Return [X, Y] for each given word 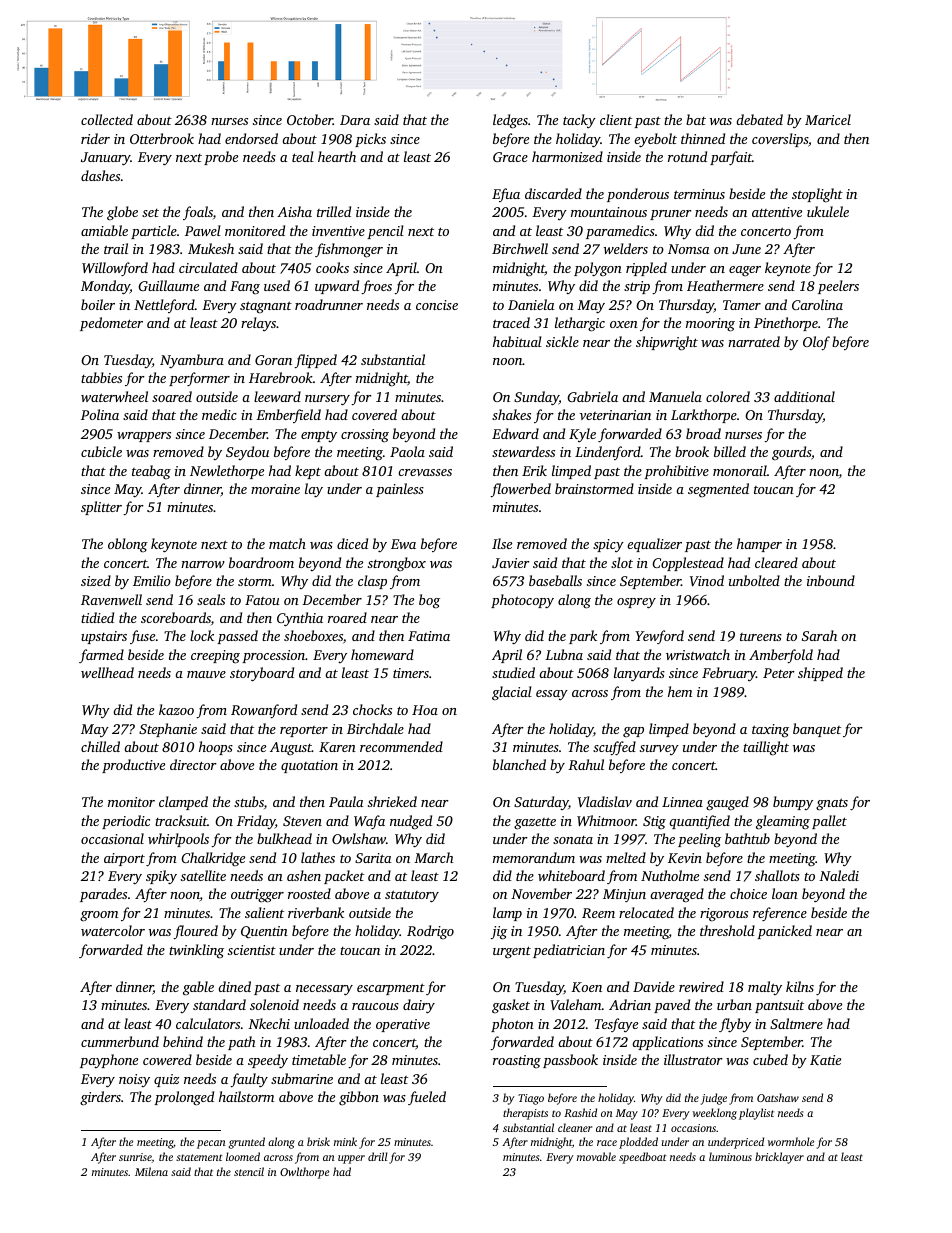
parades [103, 895]
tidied [97, 617]
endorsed [251, 138]
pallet [829, 822]
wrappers [144, 437]
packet [344, 877]
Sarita [373, 858]
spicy [608, 545]
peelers [838, 287]
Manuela [675, 396]
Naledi [839, 875]
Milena [151, 1171]
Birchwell [520, 248]
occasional [112, 838]
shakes [511, 414]
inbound [831, 580]
